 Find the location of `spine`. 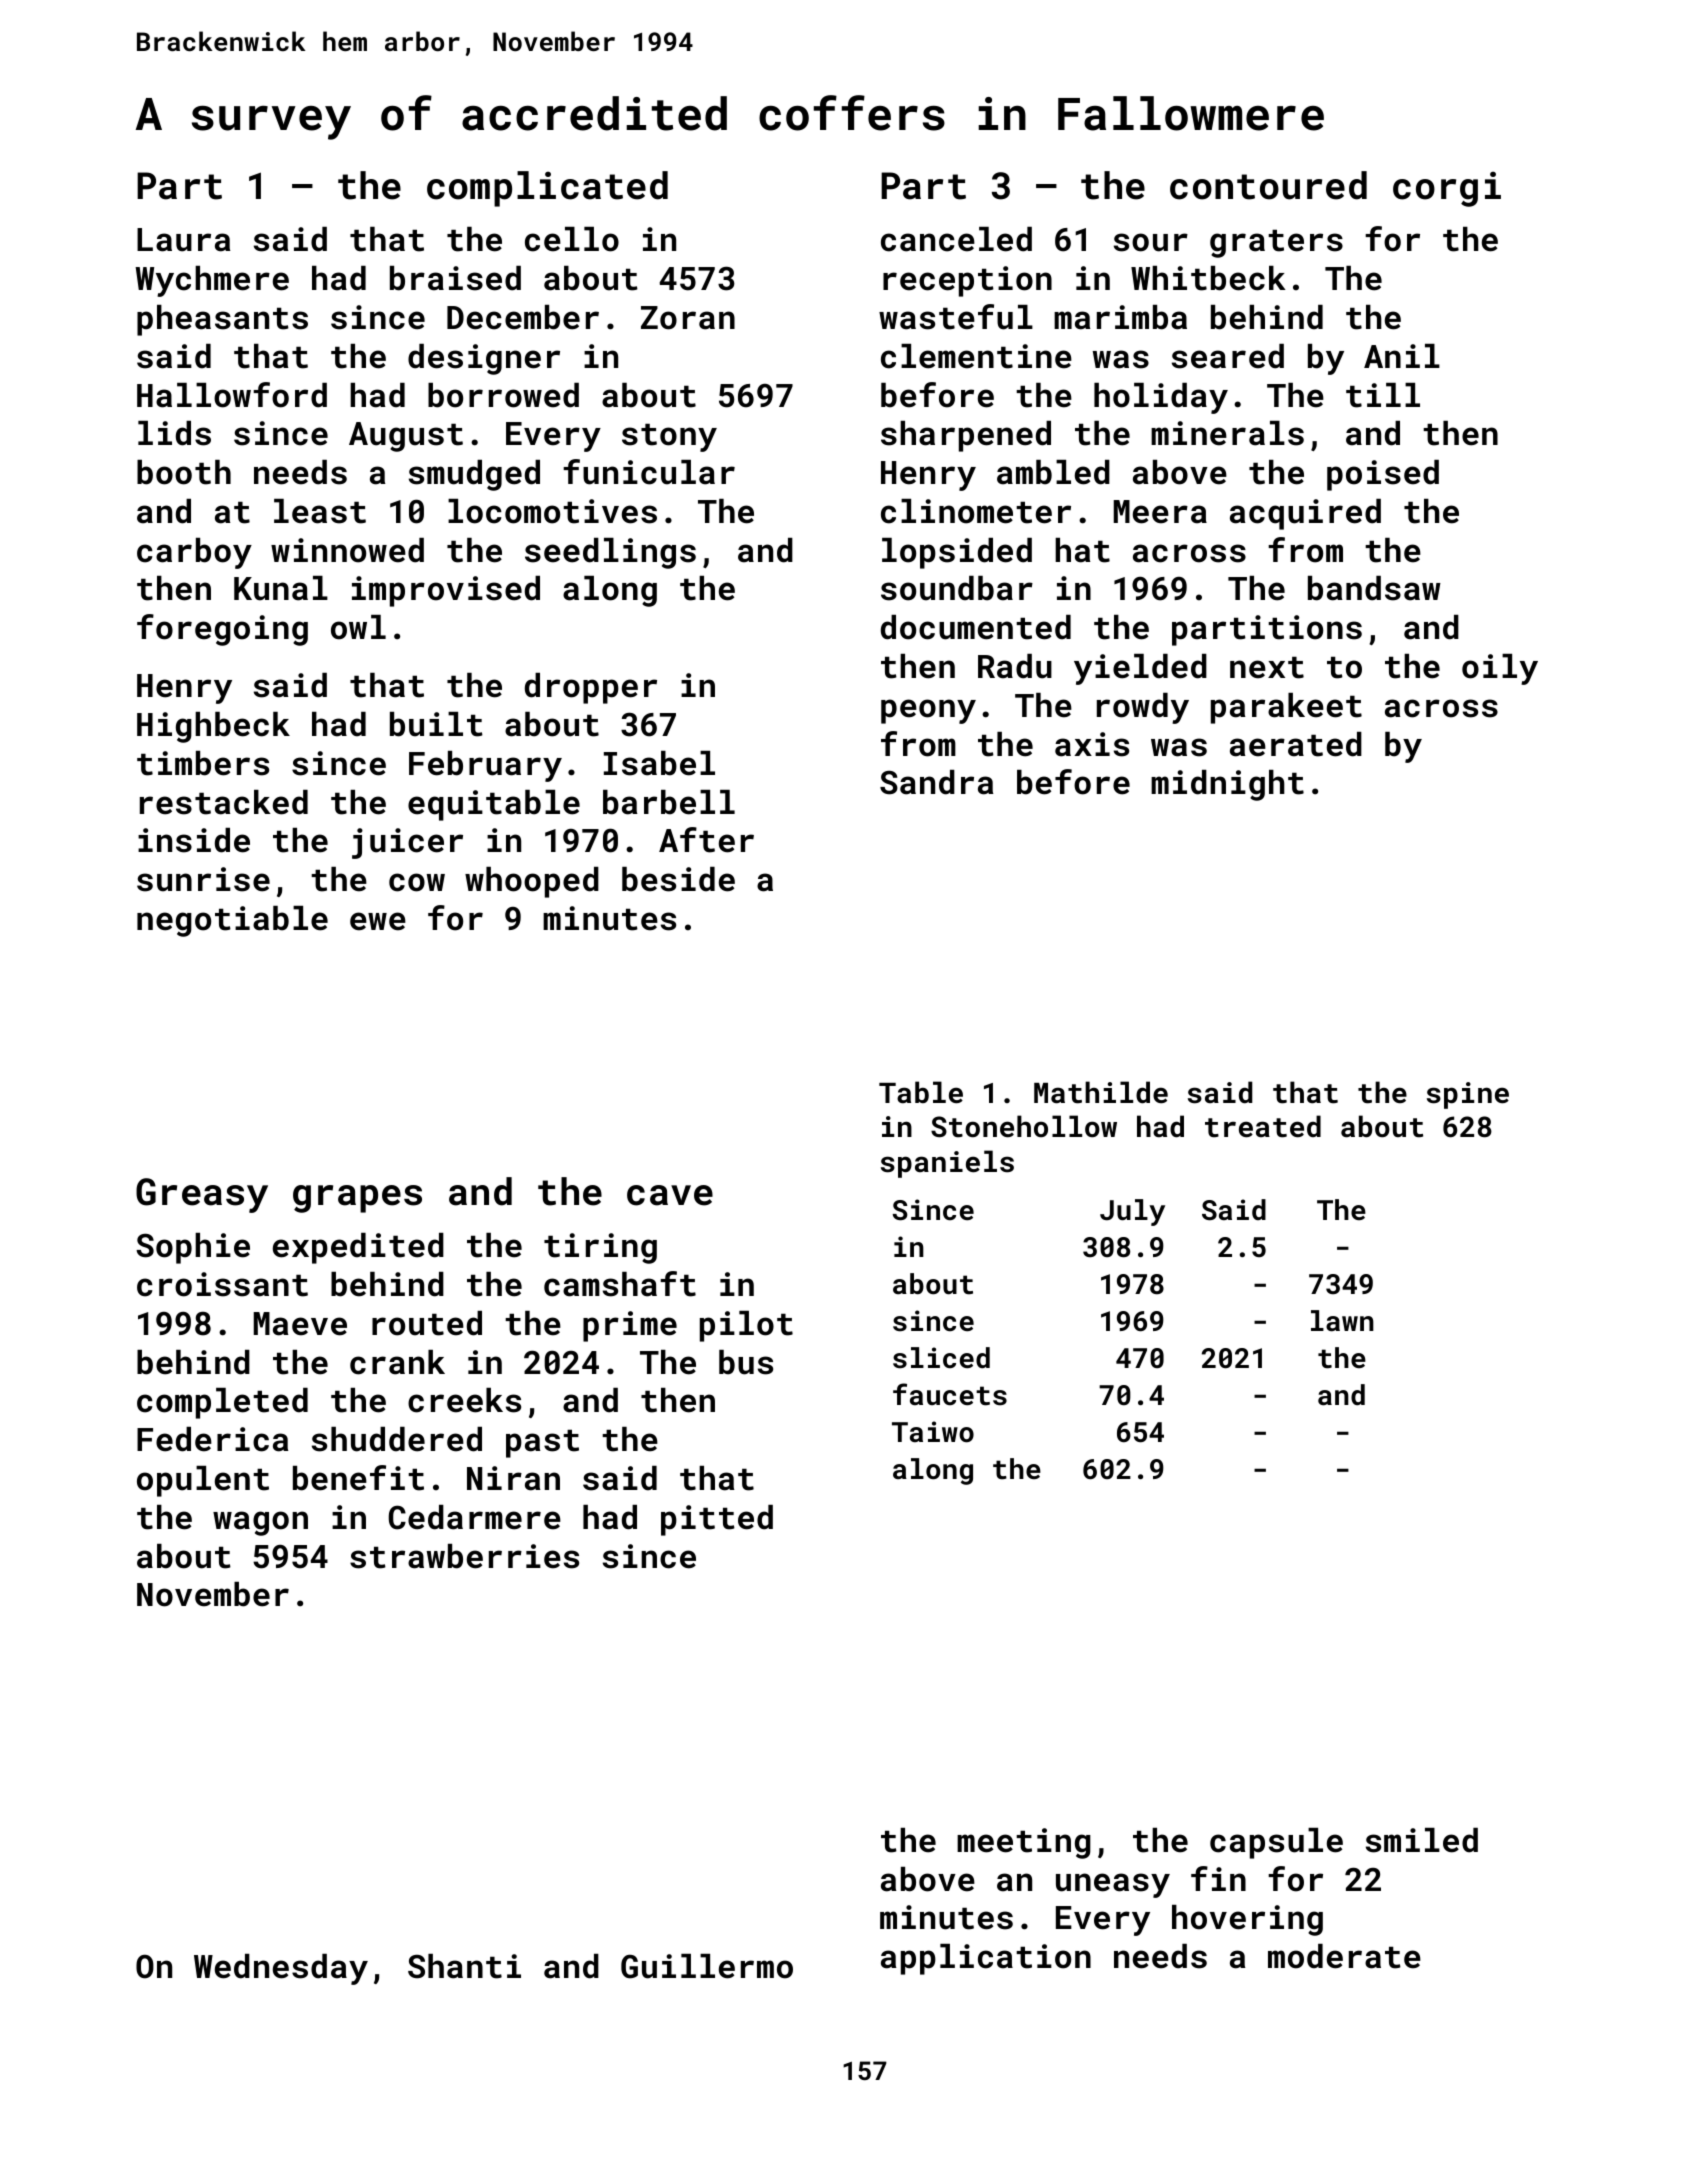

spine is located at coordinates (1468, 1095).
